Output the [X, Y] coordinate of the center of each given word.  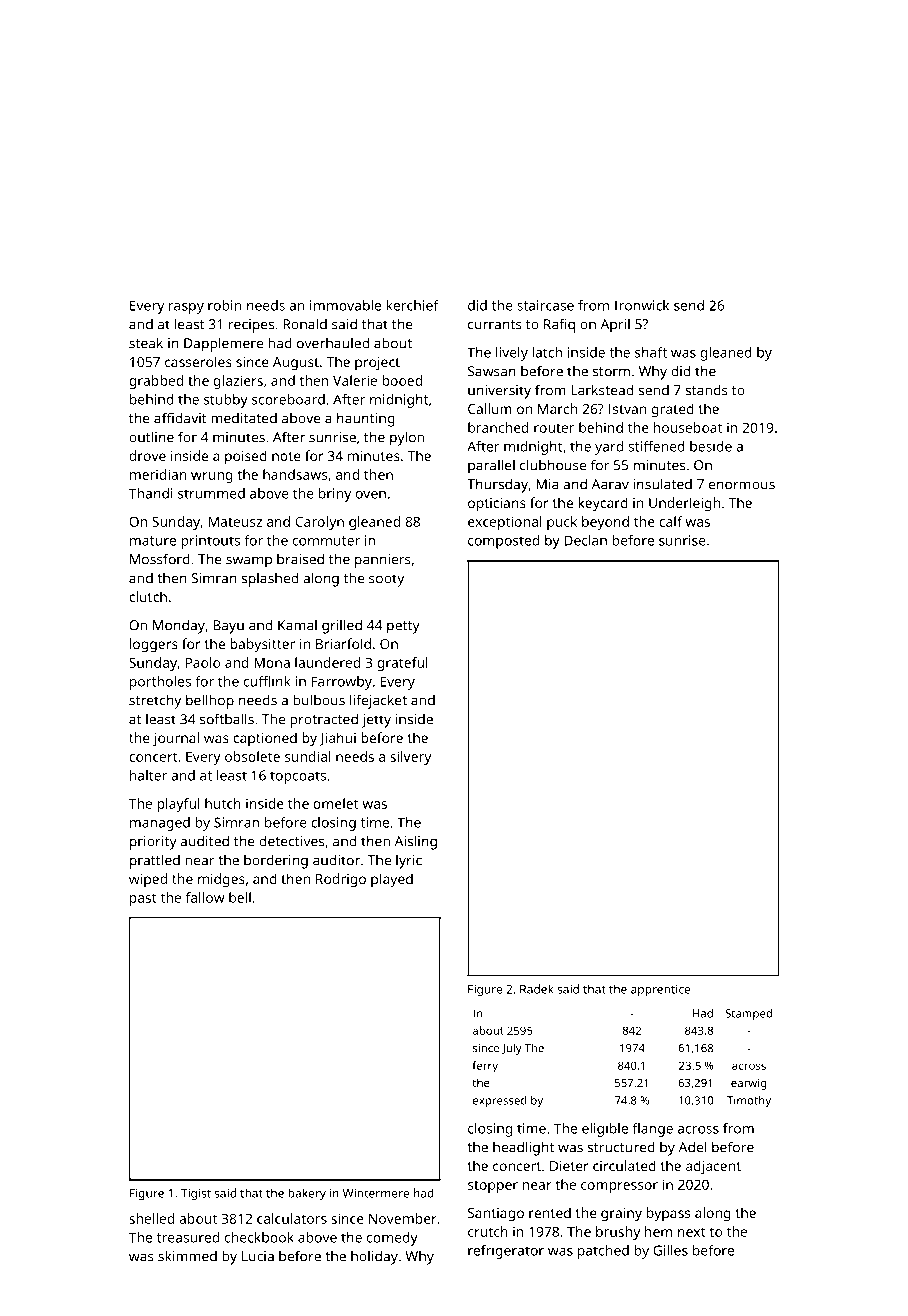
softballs [227, 719]
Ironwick [642, 305]
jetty [376, 721]
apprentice [660, 990]
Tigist [196, 1195]
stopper [493, 1187]
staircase [545, 305]
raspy [186, 308]
